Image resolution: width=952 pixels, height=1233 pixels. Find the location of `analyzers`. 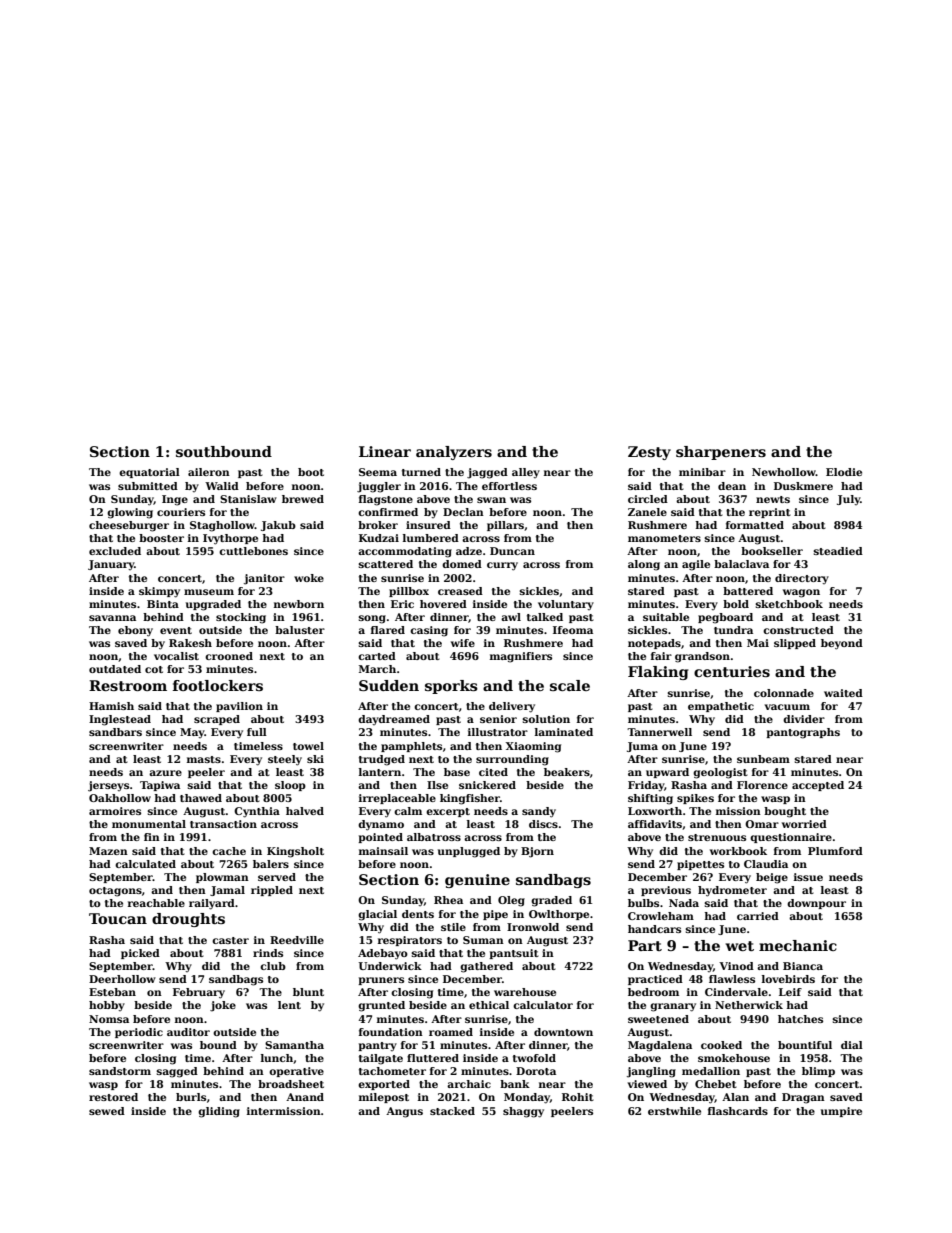

analyzers is located at coordinates (454, 453).
